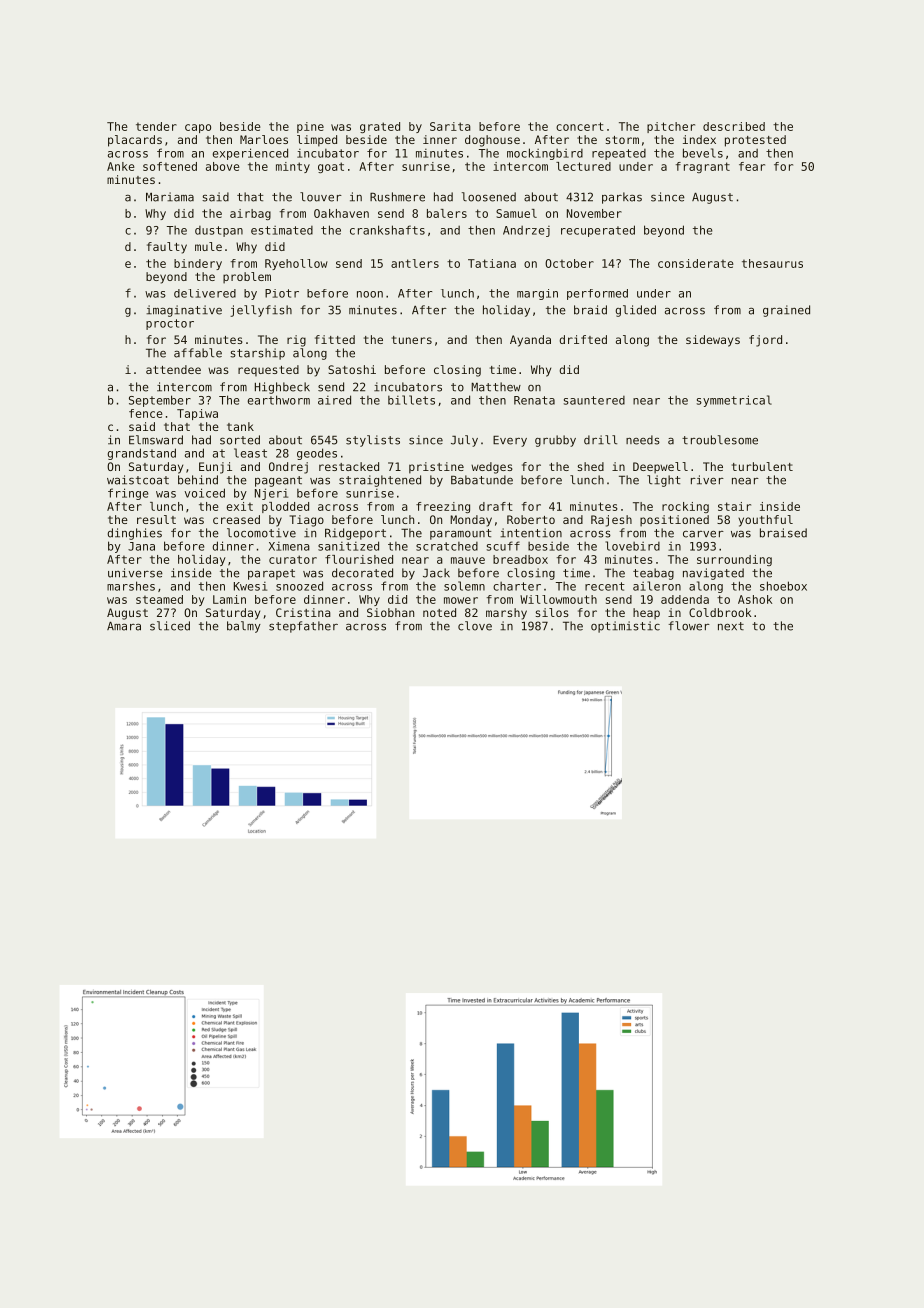 This image has height=1308, width=924. What do you see at coordinates (198, 353) in the image?
I see `affable` at bounding box center [198, 353].
